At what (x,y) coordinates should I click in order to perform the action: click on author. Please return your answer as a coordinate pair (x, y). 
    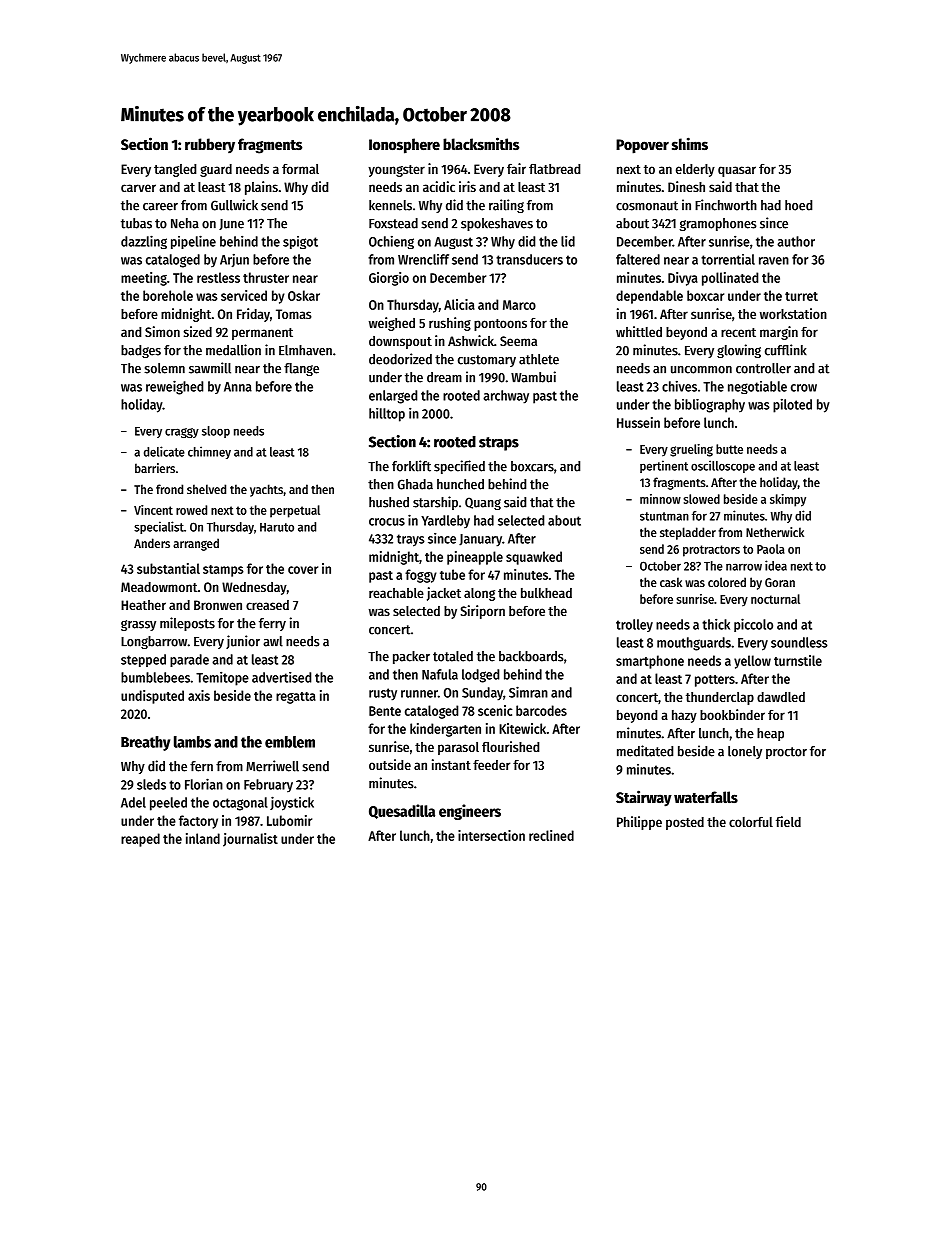
    Looking at the image, I should click on (796, 241).
